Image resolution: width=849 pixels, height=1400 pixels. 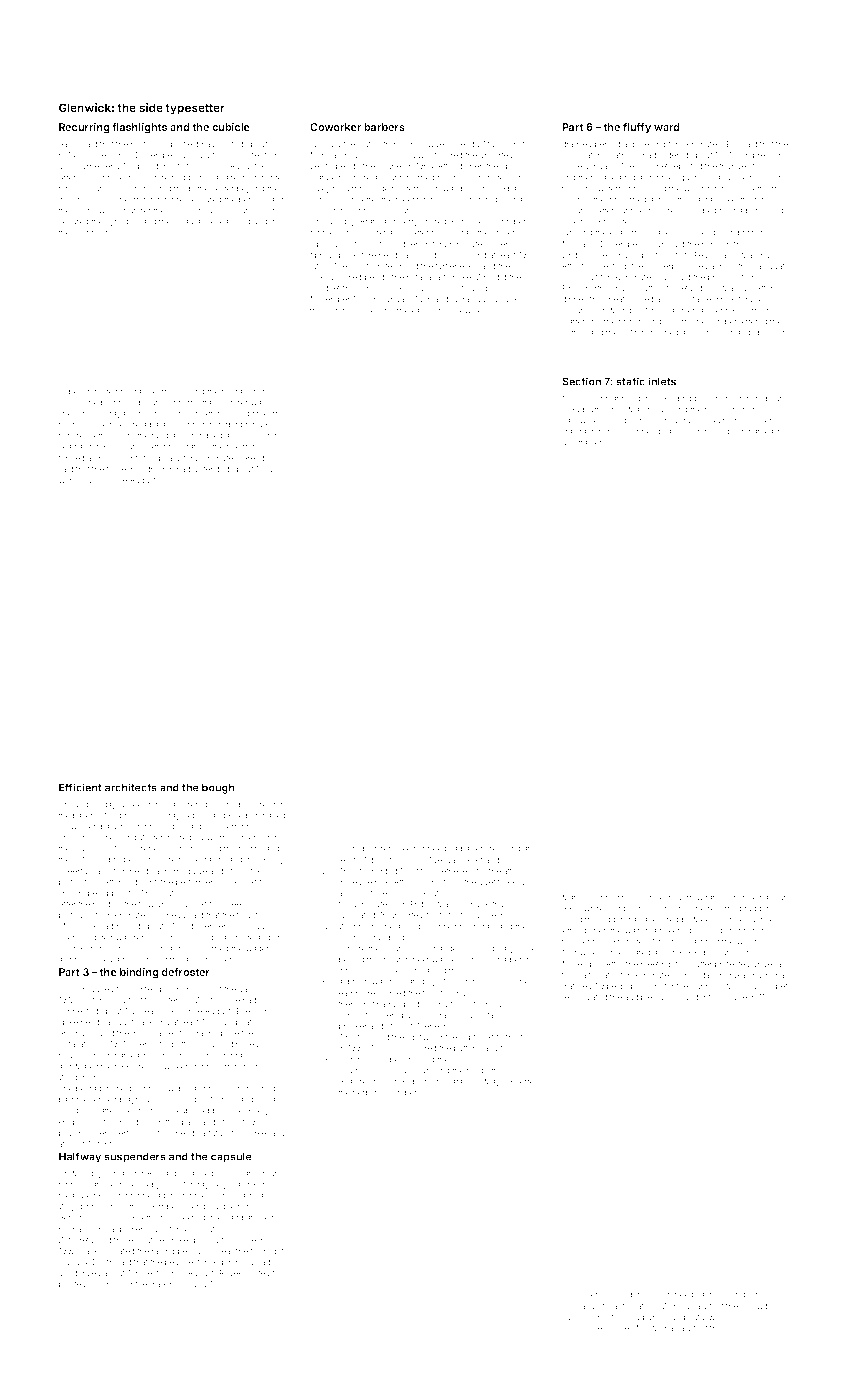 I want to click on esteemed, so click(x=483, y=1004).
